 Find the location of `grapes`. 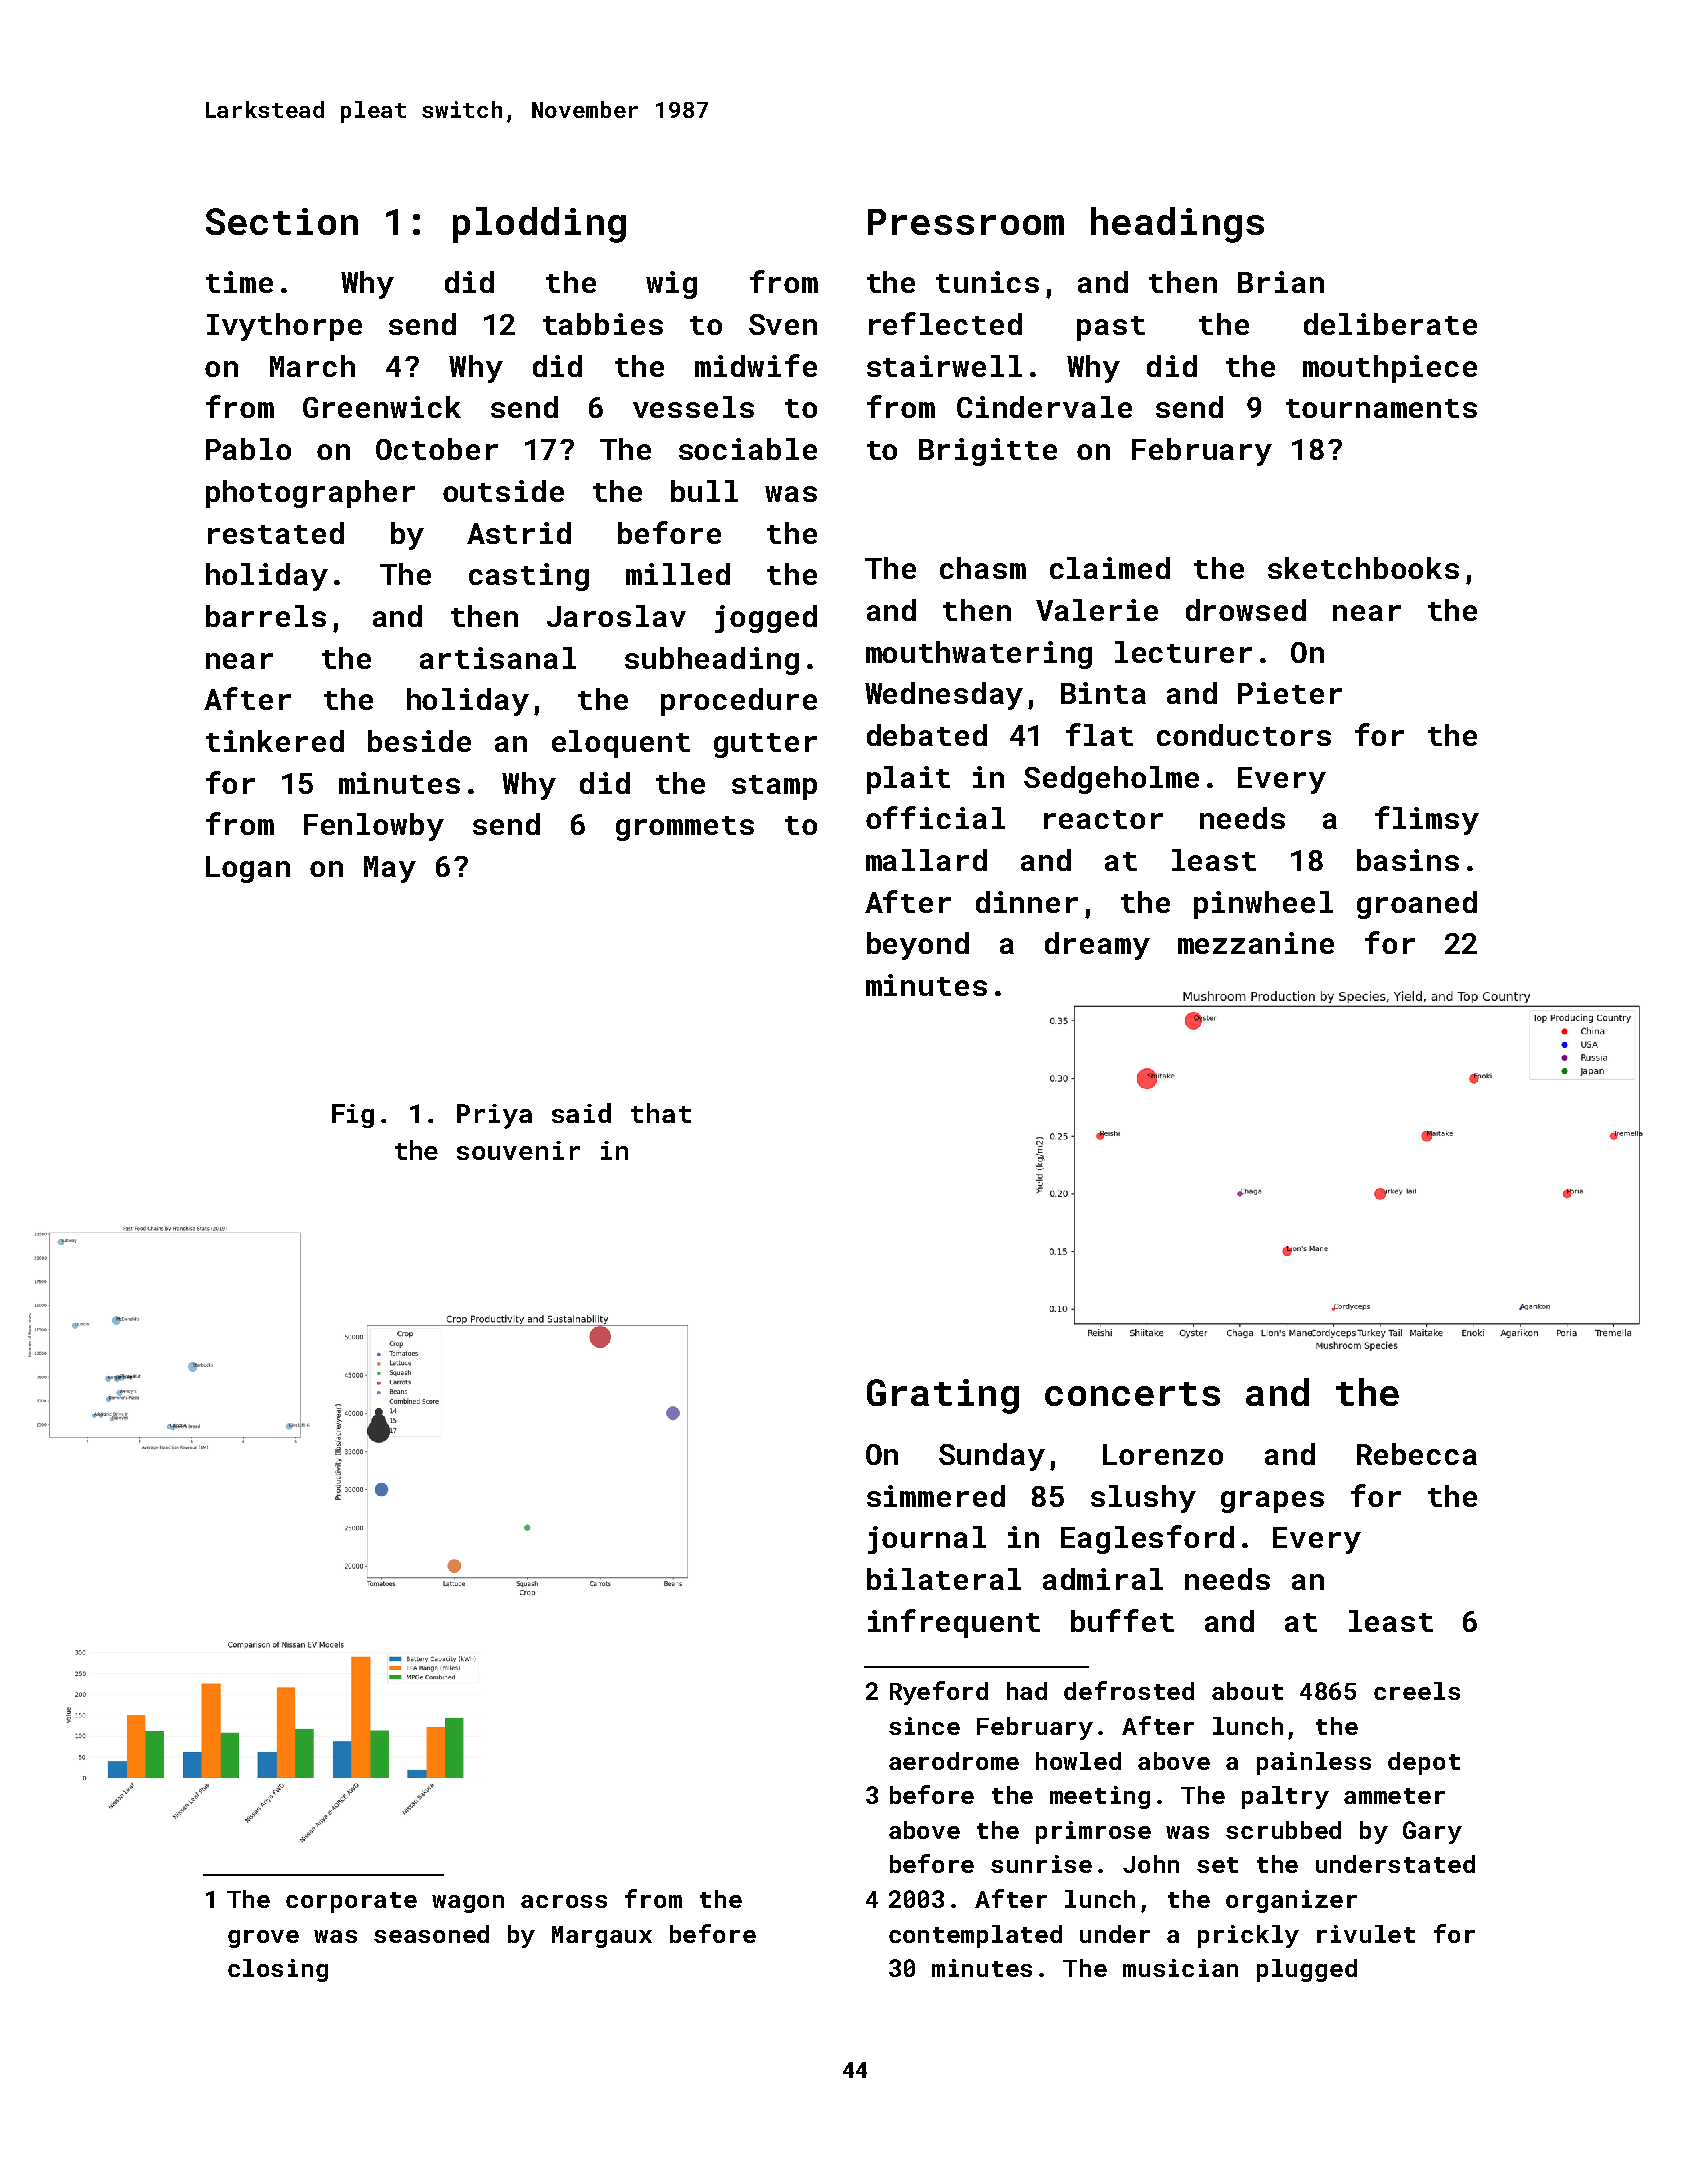

grapes is located at coordinates (1272, 1502).
